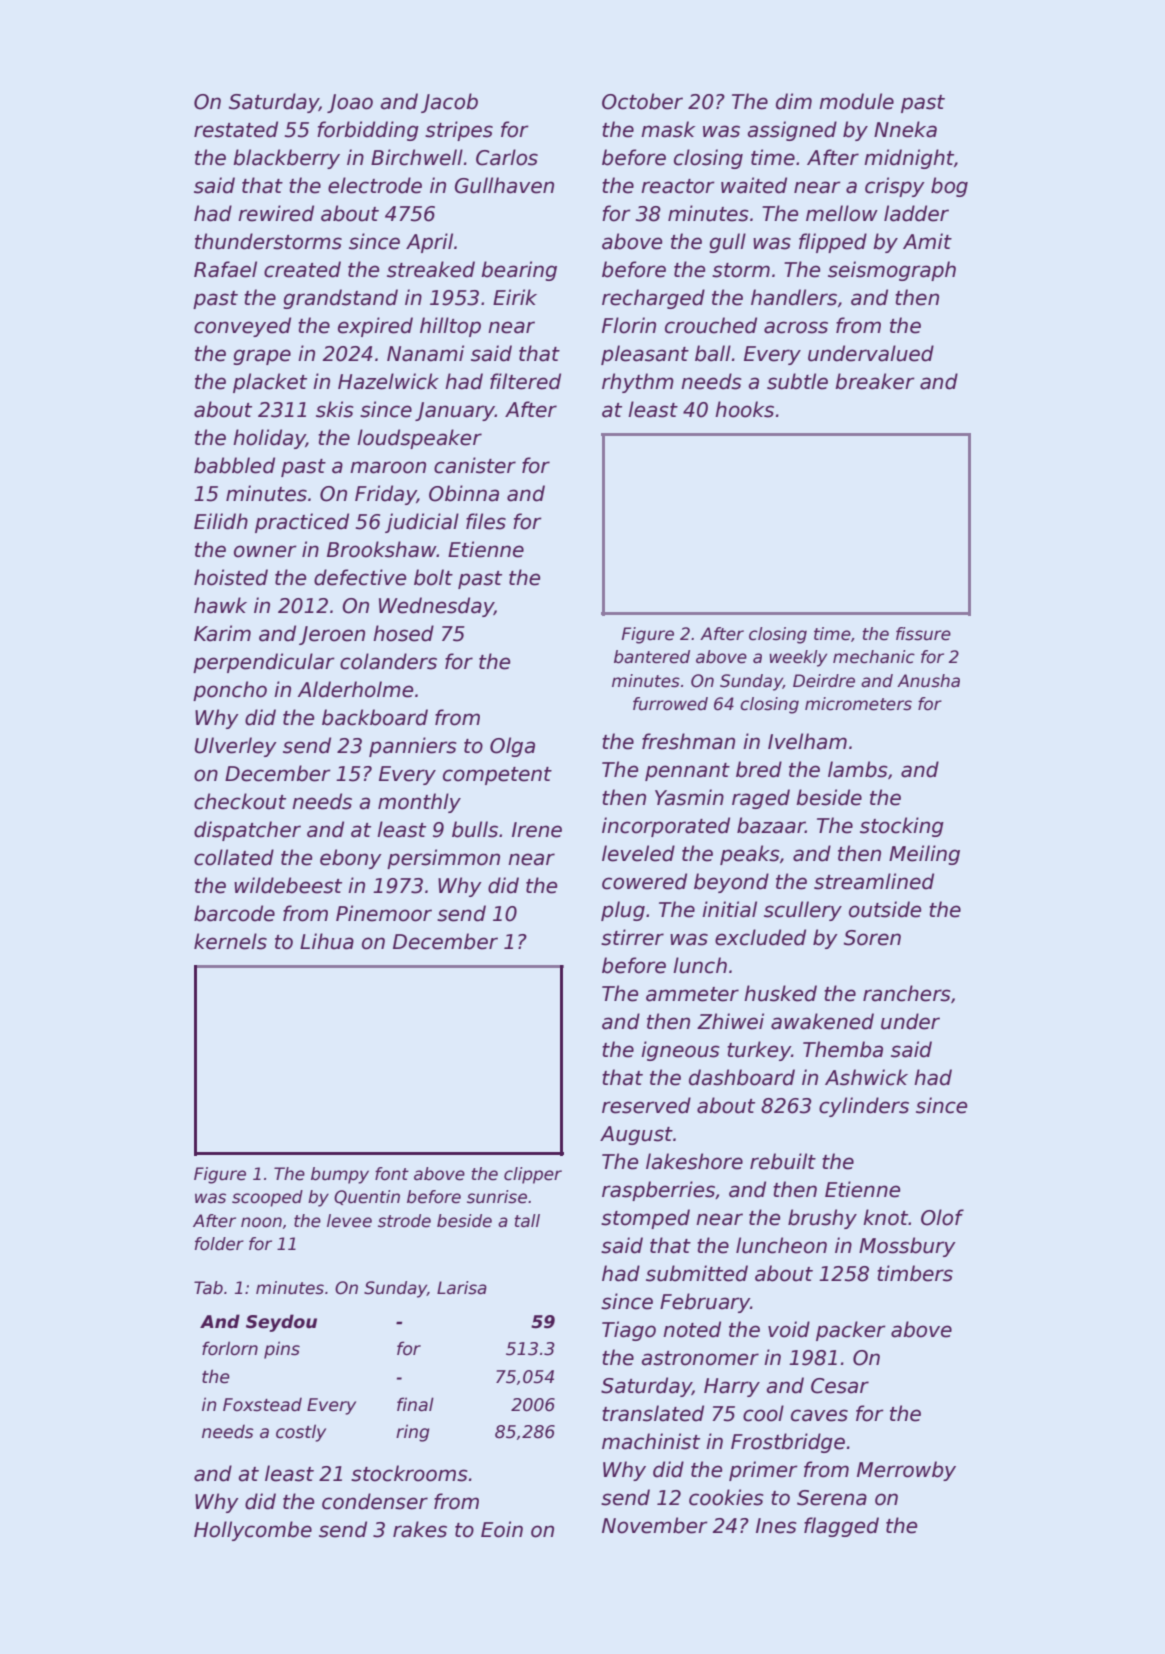 The width and height of the image is (1165, 1654). I want to click on Ines, so click(776, 1526).
